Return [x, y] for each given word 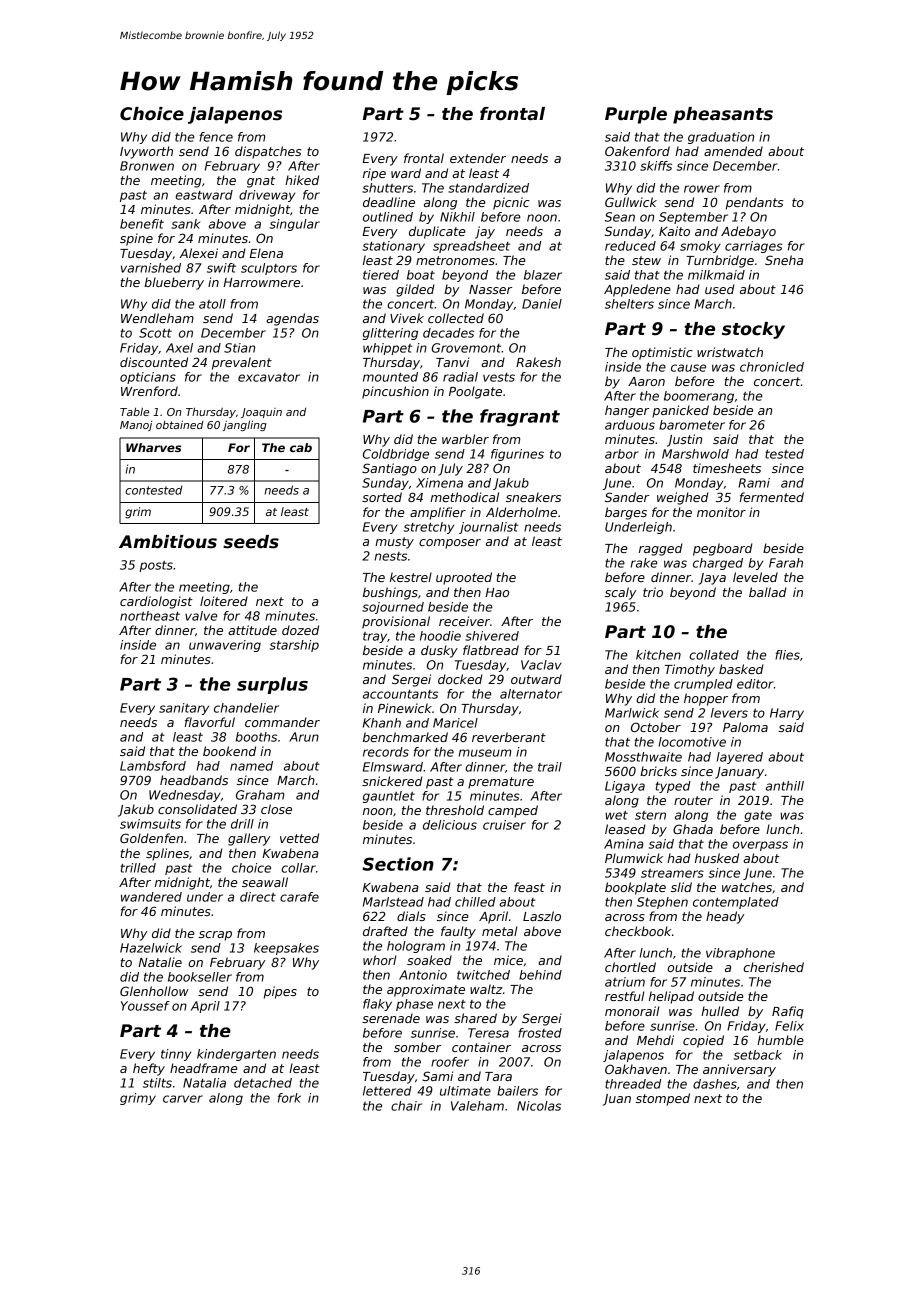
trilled [138, 868]
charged [718, 564]
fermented [772, 497]
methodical [464, 497]
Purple [636, 115]
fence [216, 137]
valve [201, 616]
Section [398, 864]
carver [183, 1099]
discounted [154, 362]
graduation [721, 138]
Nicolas [539, 1106]
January [739, 773]
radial [460, 377]
